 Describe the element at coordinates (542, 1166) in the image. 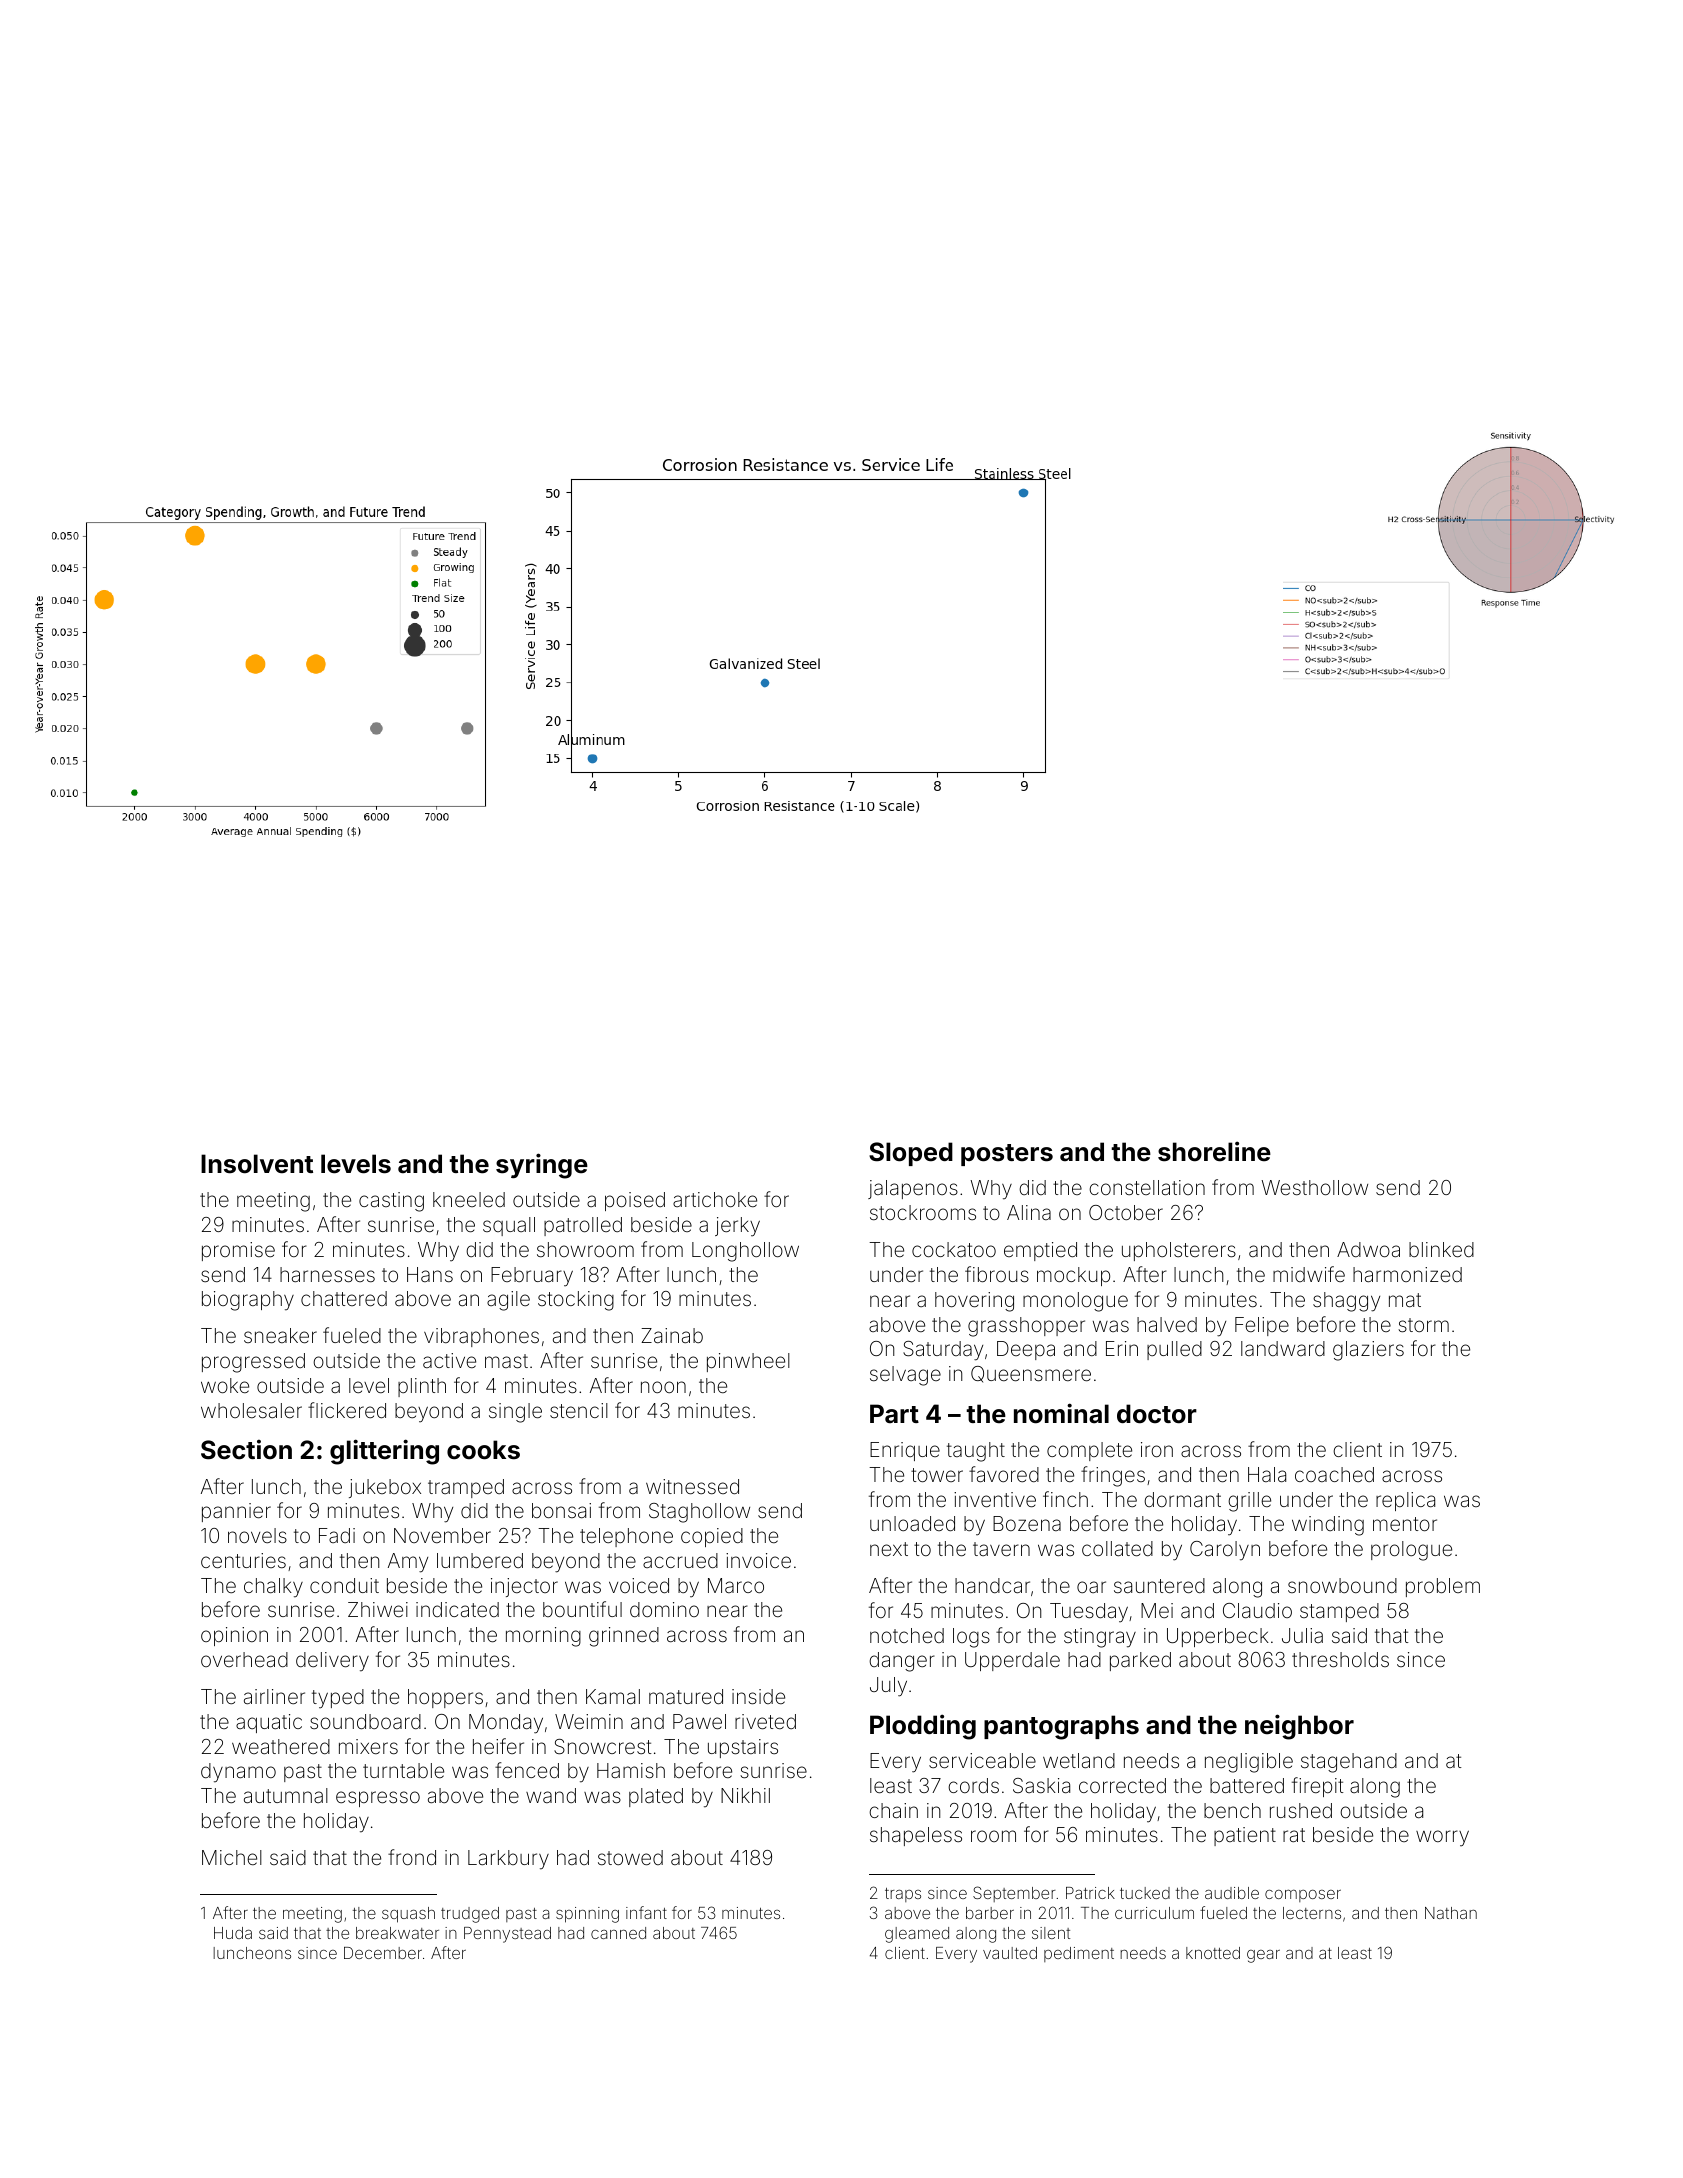

I see `syringe` at that location.
